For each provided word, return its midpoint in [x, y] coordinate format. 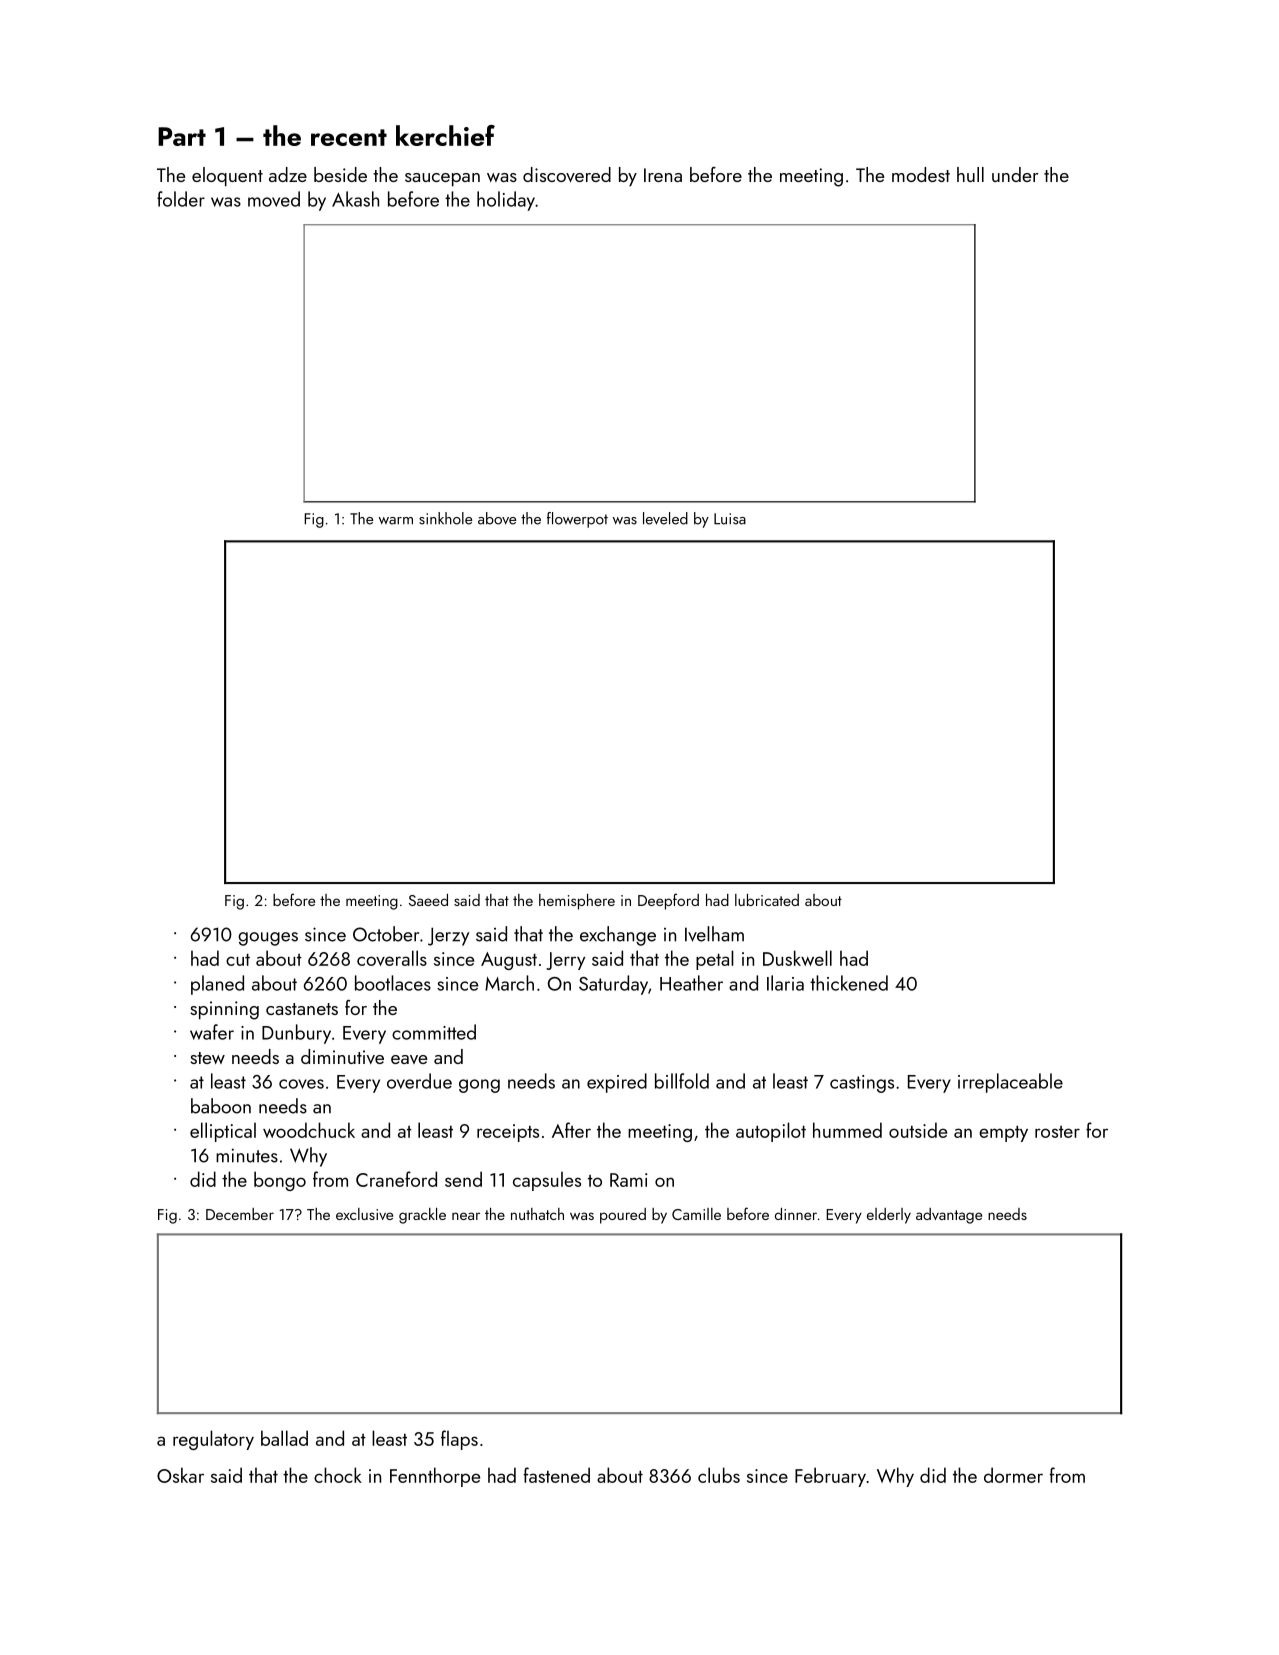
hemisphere [577, 902]
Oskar [180, 1475]
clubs [719, 1475]
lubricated [767, 900]
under [1015, 174]
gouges [268, 939]
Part [182, 136]
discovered [567, 174]
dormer [1013, 1475]
